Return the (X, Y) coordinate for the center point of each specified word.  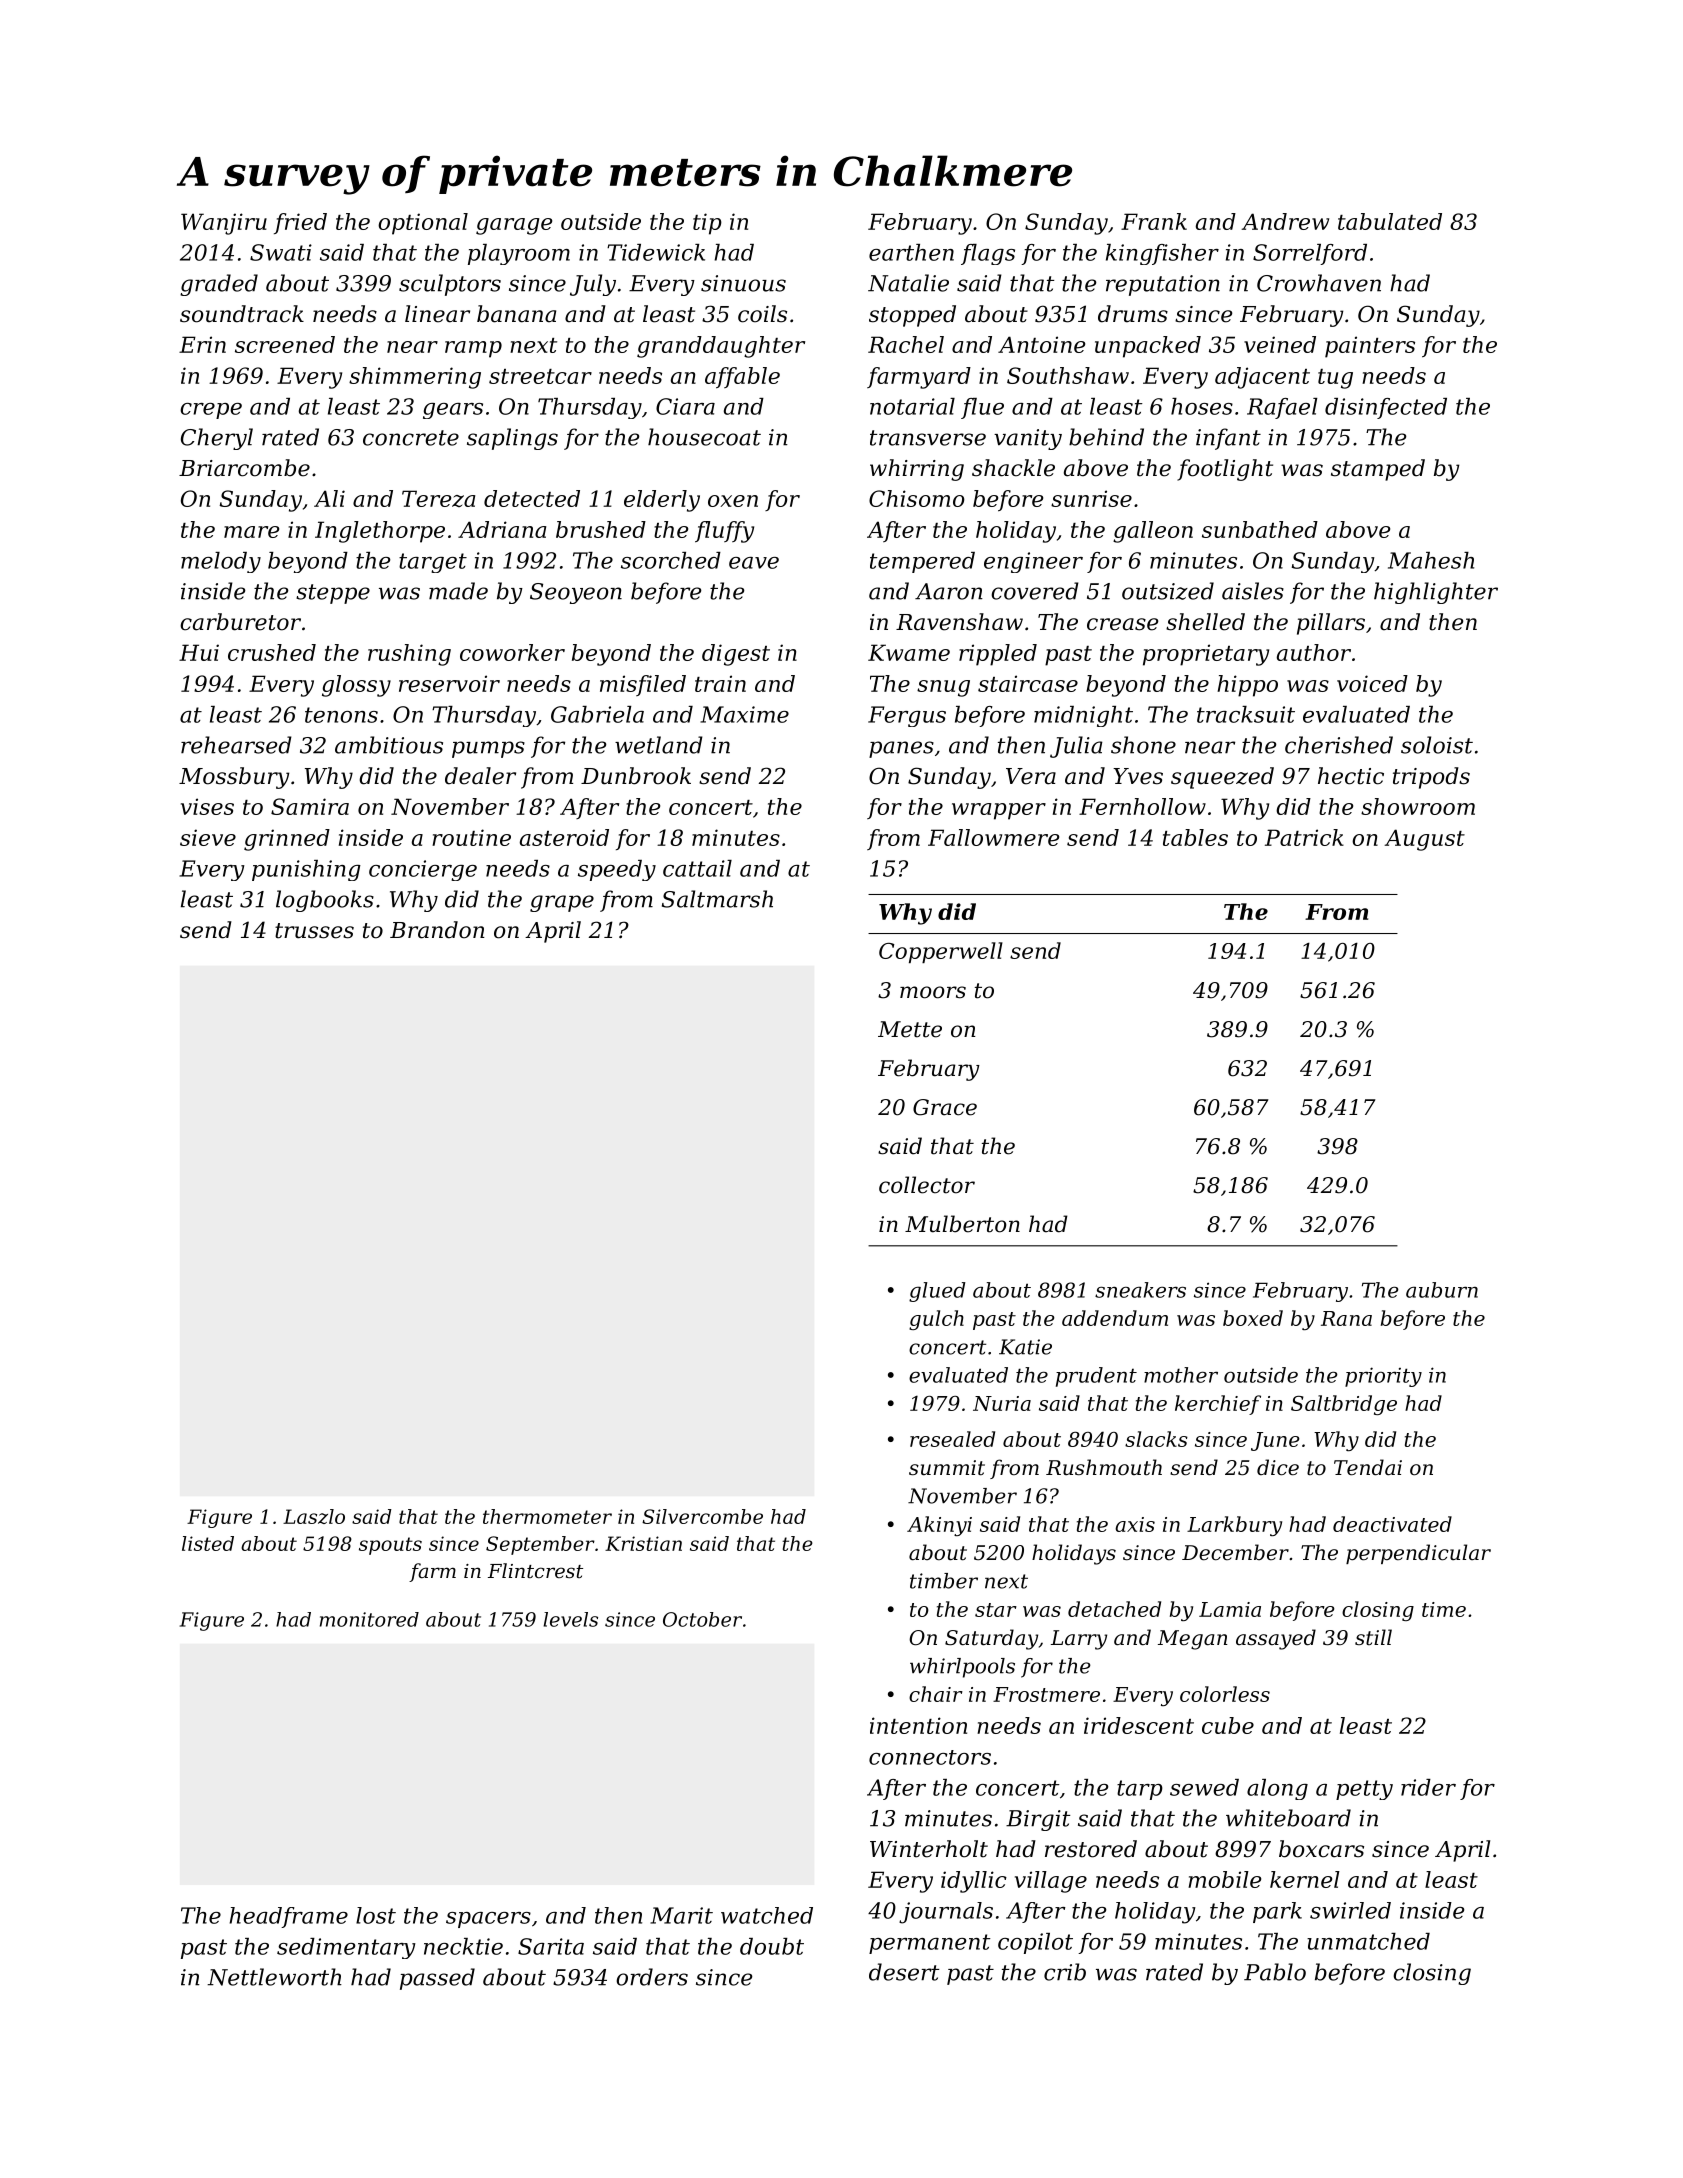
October (702, 1619)
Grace (945, 1107)
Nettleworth (274, 1977)
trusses (314, 931)
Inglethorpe (380, 532)
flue (982, 408)
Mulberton (962, 1224)
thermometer (547, 1516)
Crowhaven (1319, 283)
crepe (211, 411)
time (1444, 1609)
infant (1228, 439)
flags (988, 254)
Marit (681, 1915)
